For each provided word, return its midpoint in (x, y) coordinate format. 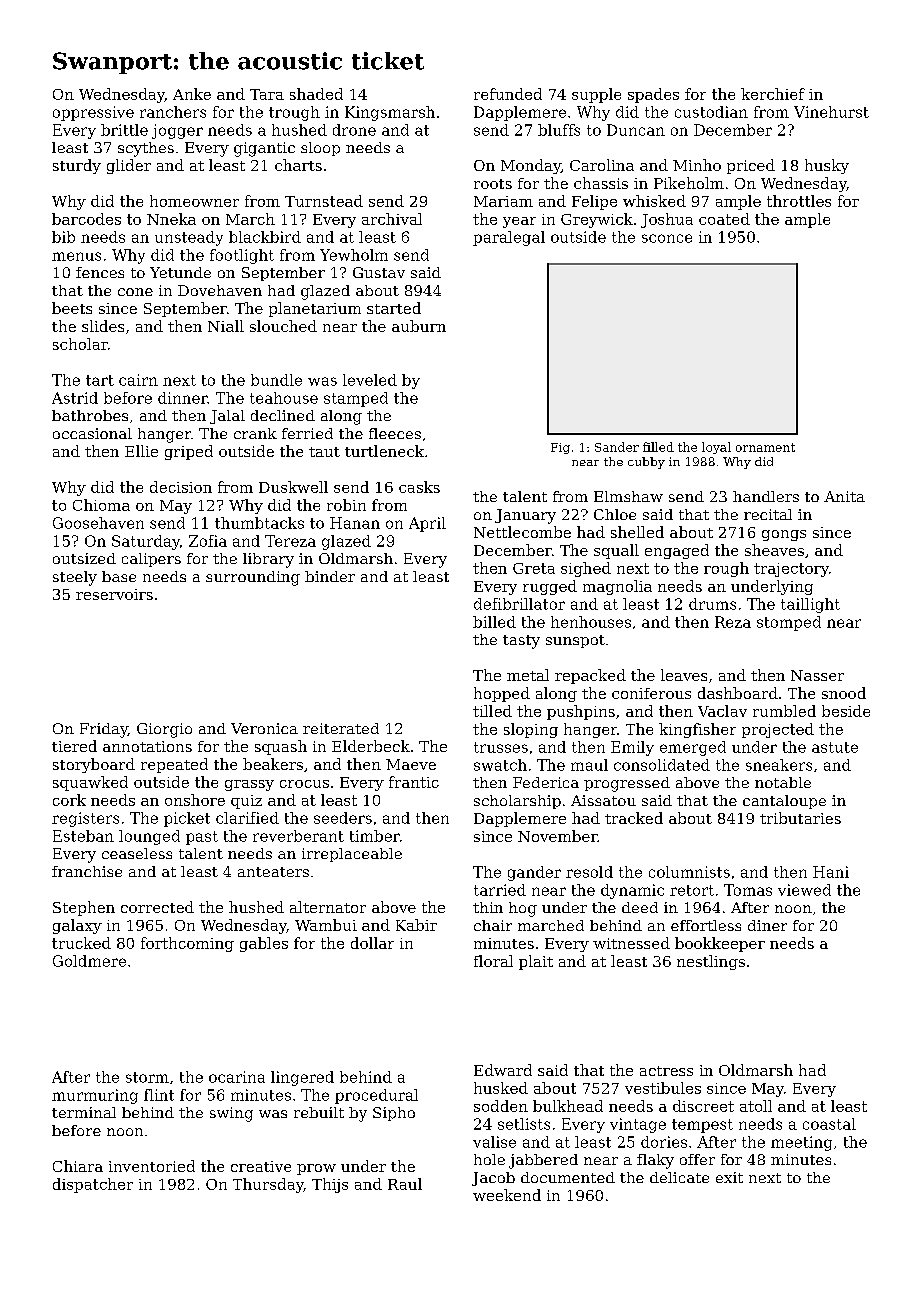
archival (392, 219)
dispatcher (93, 1185)
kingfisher (697, 730)
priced (751, 166)
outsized (84, 558)
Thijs (330, 1185)
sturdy (77, 166)
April (427, 524)
